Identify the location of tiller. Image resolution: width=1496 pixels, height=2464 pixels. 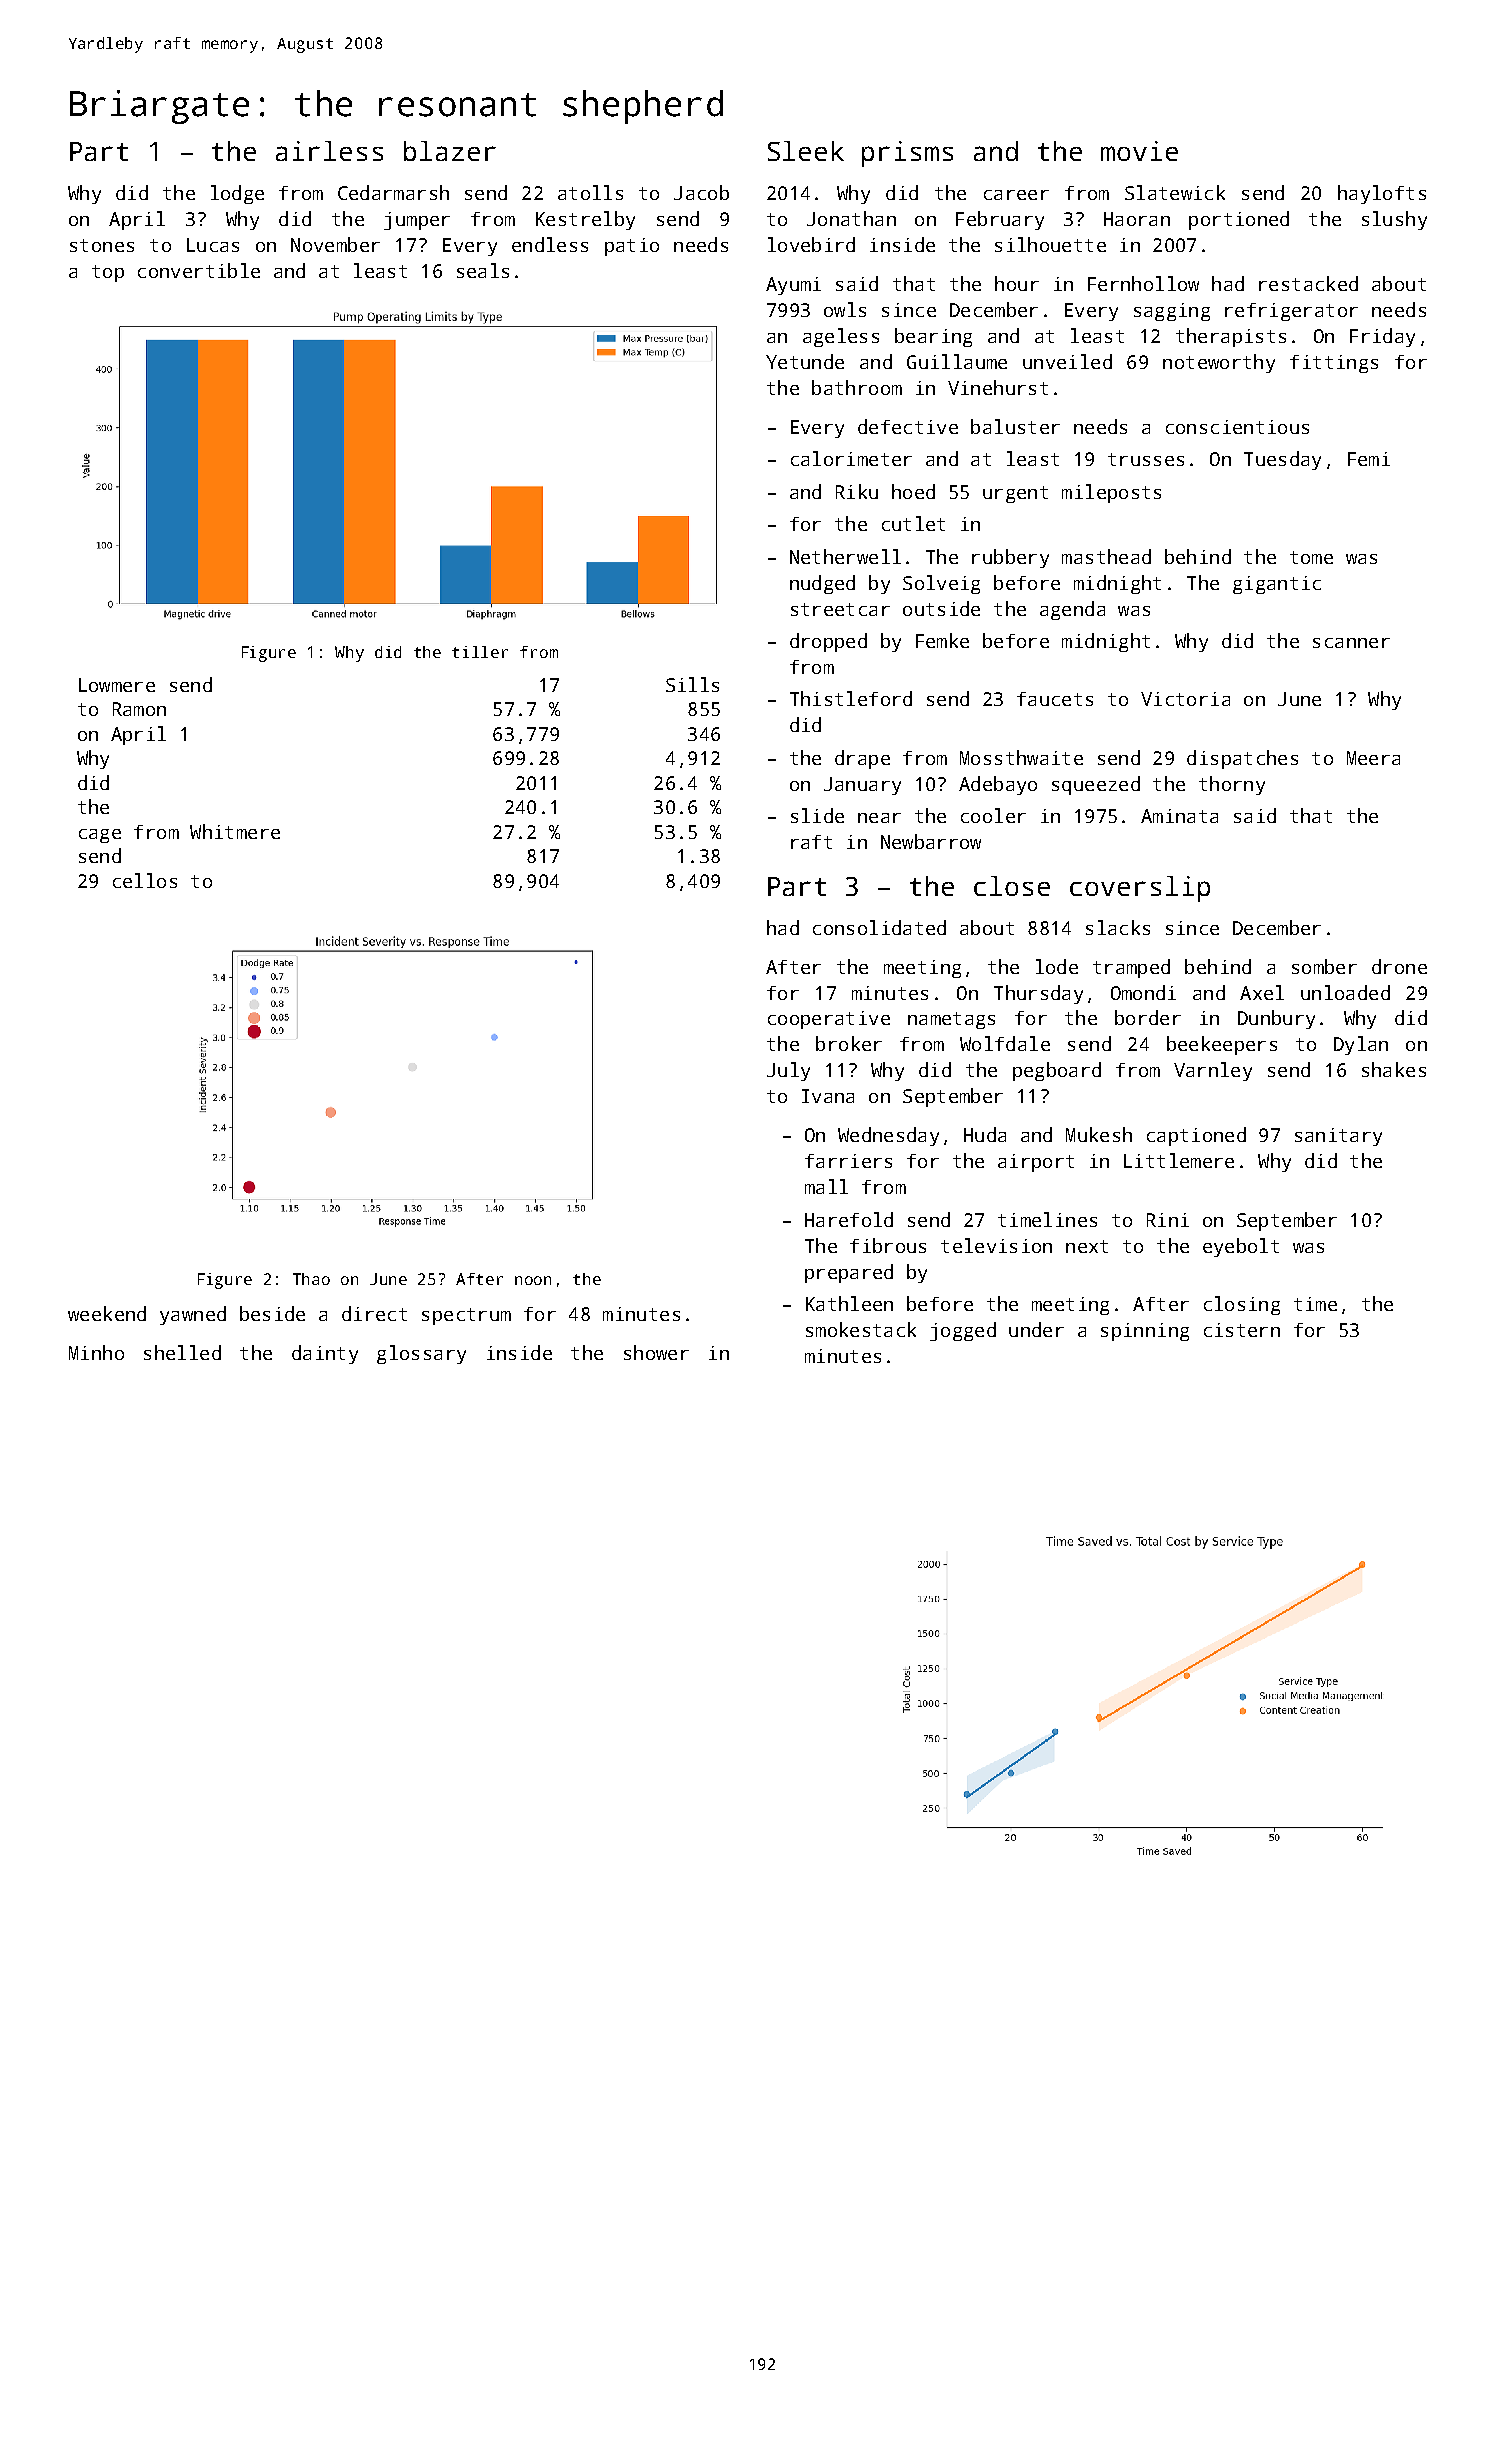
(480, 652).
